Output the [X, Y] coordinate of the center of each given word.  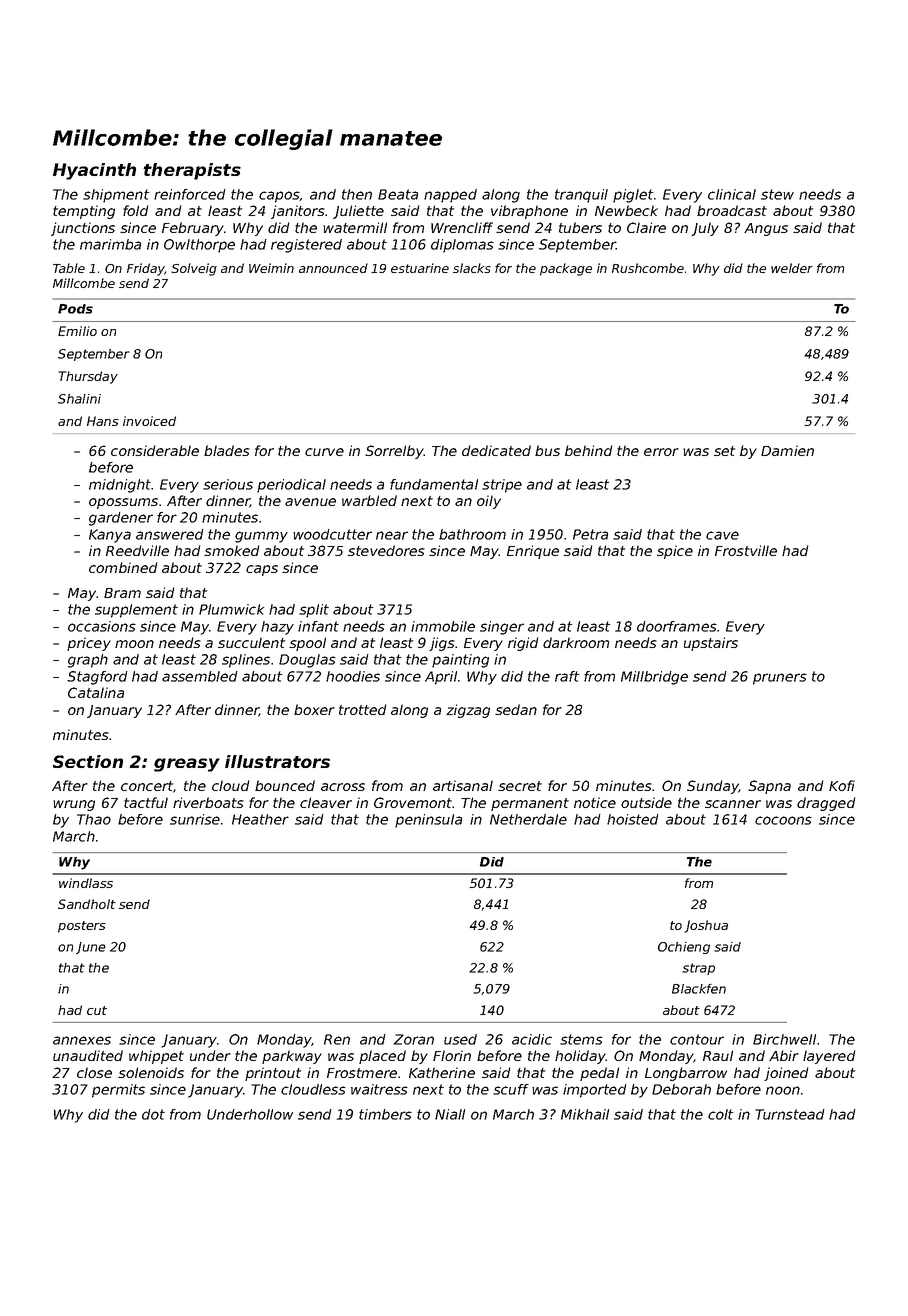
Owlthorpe [199, 246]
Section [88, 761]
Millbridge [654, 678]
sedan [516, 709]
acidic [532, 1039]
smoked [231, 550]
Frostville [746, 550]
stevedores [386, 550]
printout [273, 1074]
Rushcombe [648, 268]
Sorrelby [394, 452]
